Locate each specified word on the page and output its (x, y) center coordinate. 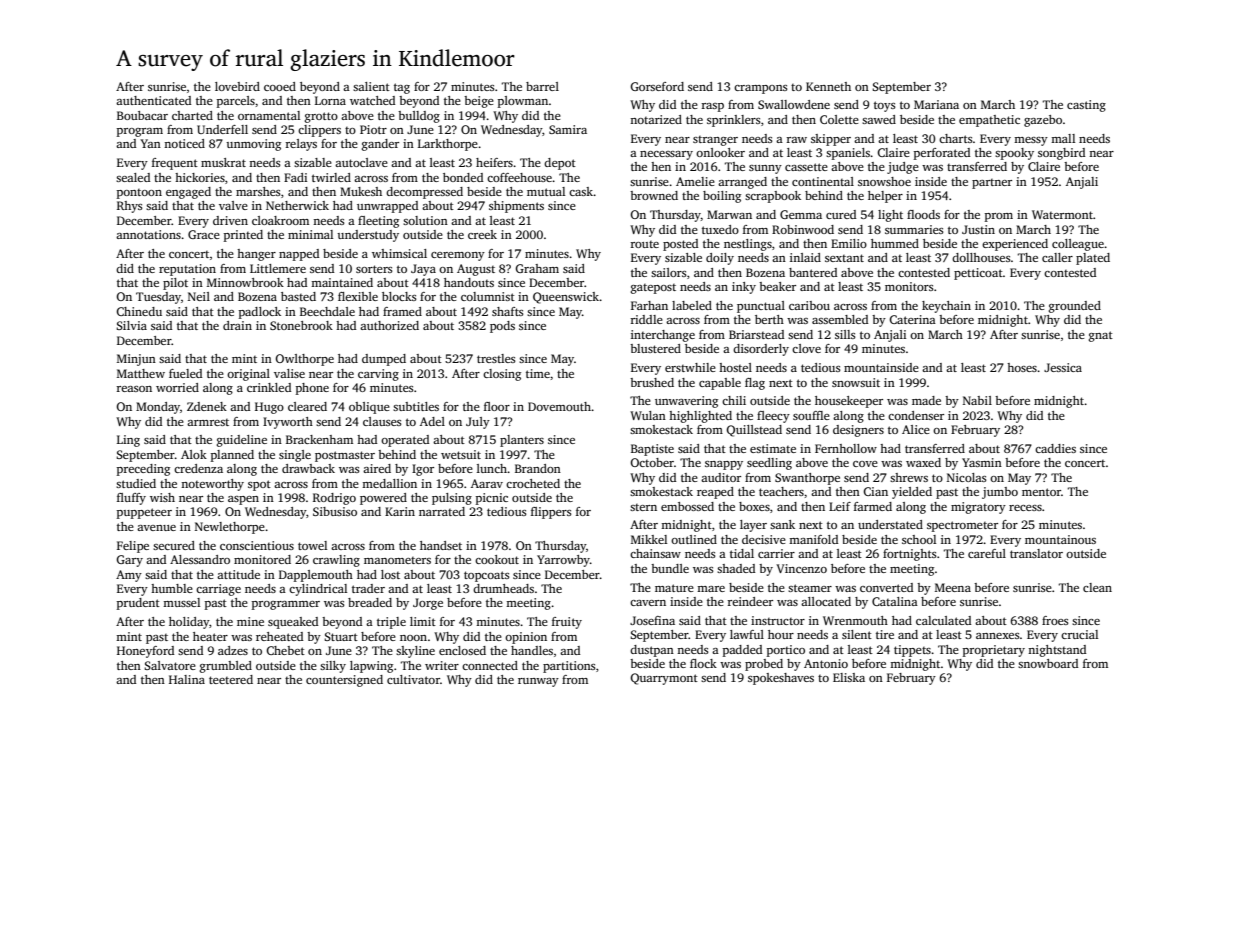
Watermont (1062, 214)
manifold (813, 539)
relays (301, 145)
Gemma (801, 214)
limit (423, 621)
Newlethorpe (230, 528)
